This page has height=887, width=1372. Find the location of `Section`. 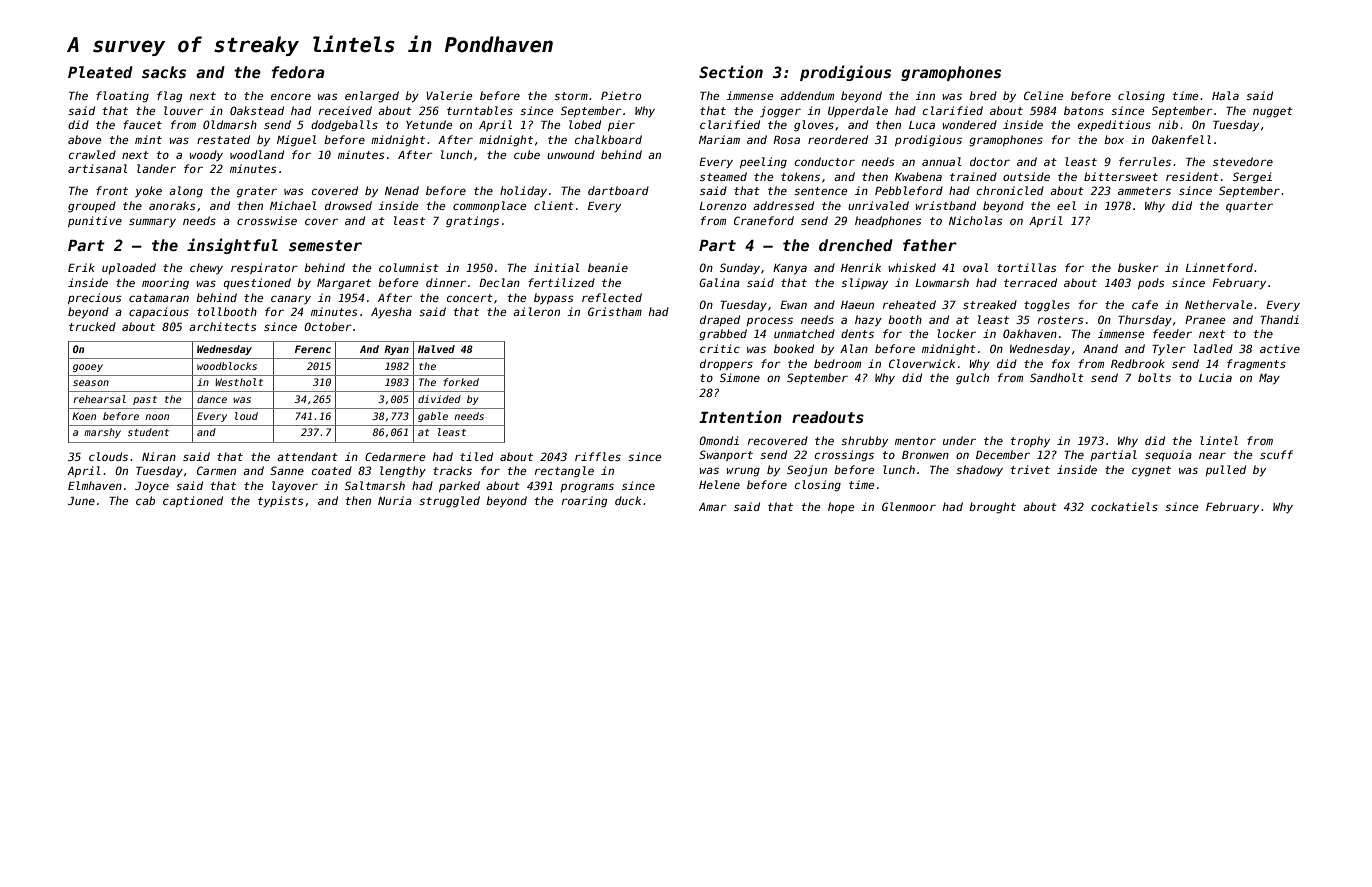

Section is located at coordinates (731, 71).
